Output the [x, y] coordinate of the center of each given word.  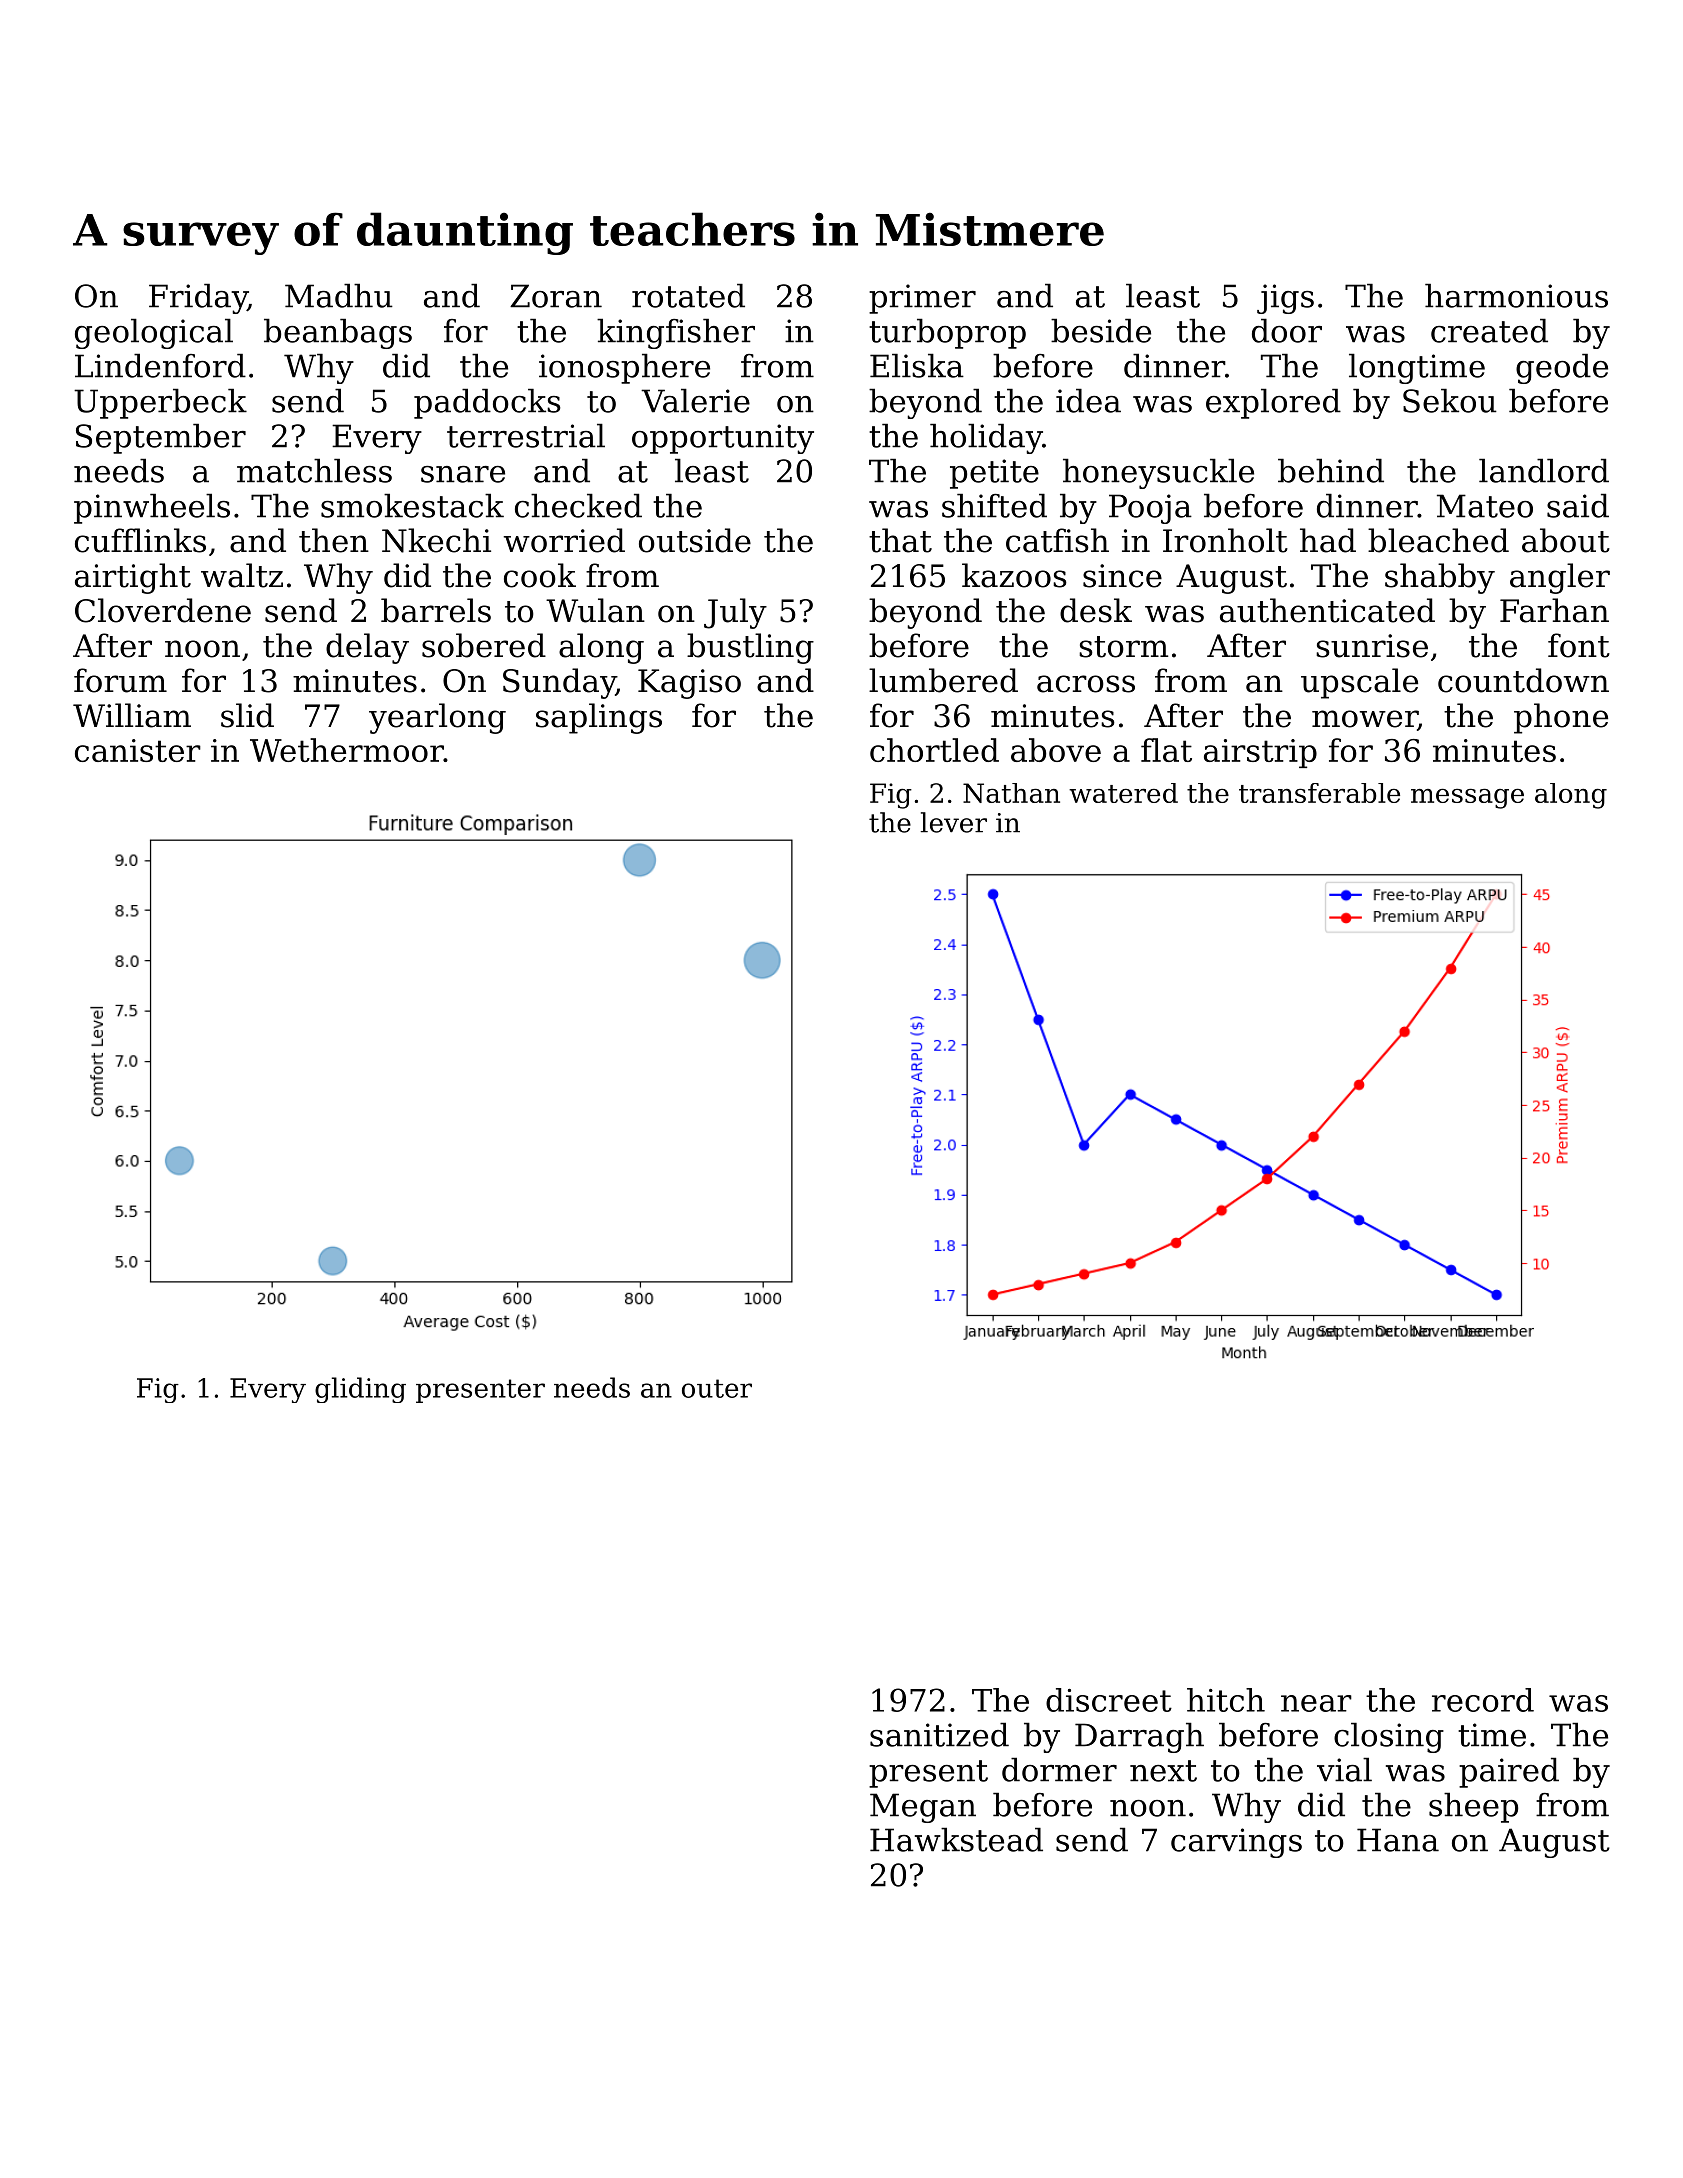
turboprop [947, 333]
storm [1123, 647]
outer [717, 1388]
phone [1561, 718]
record [1483, 1700]
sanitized [939, 1734]
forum [120, 680]
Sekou [1450, 400]
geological [154, 333]
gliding [360, 1390]
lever [953, 822]
